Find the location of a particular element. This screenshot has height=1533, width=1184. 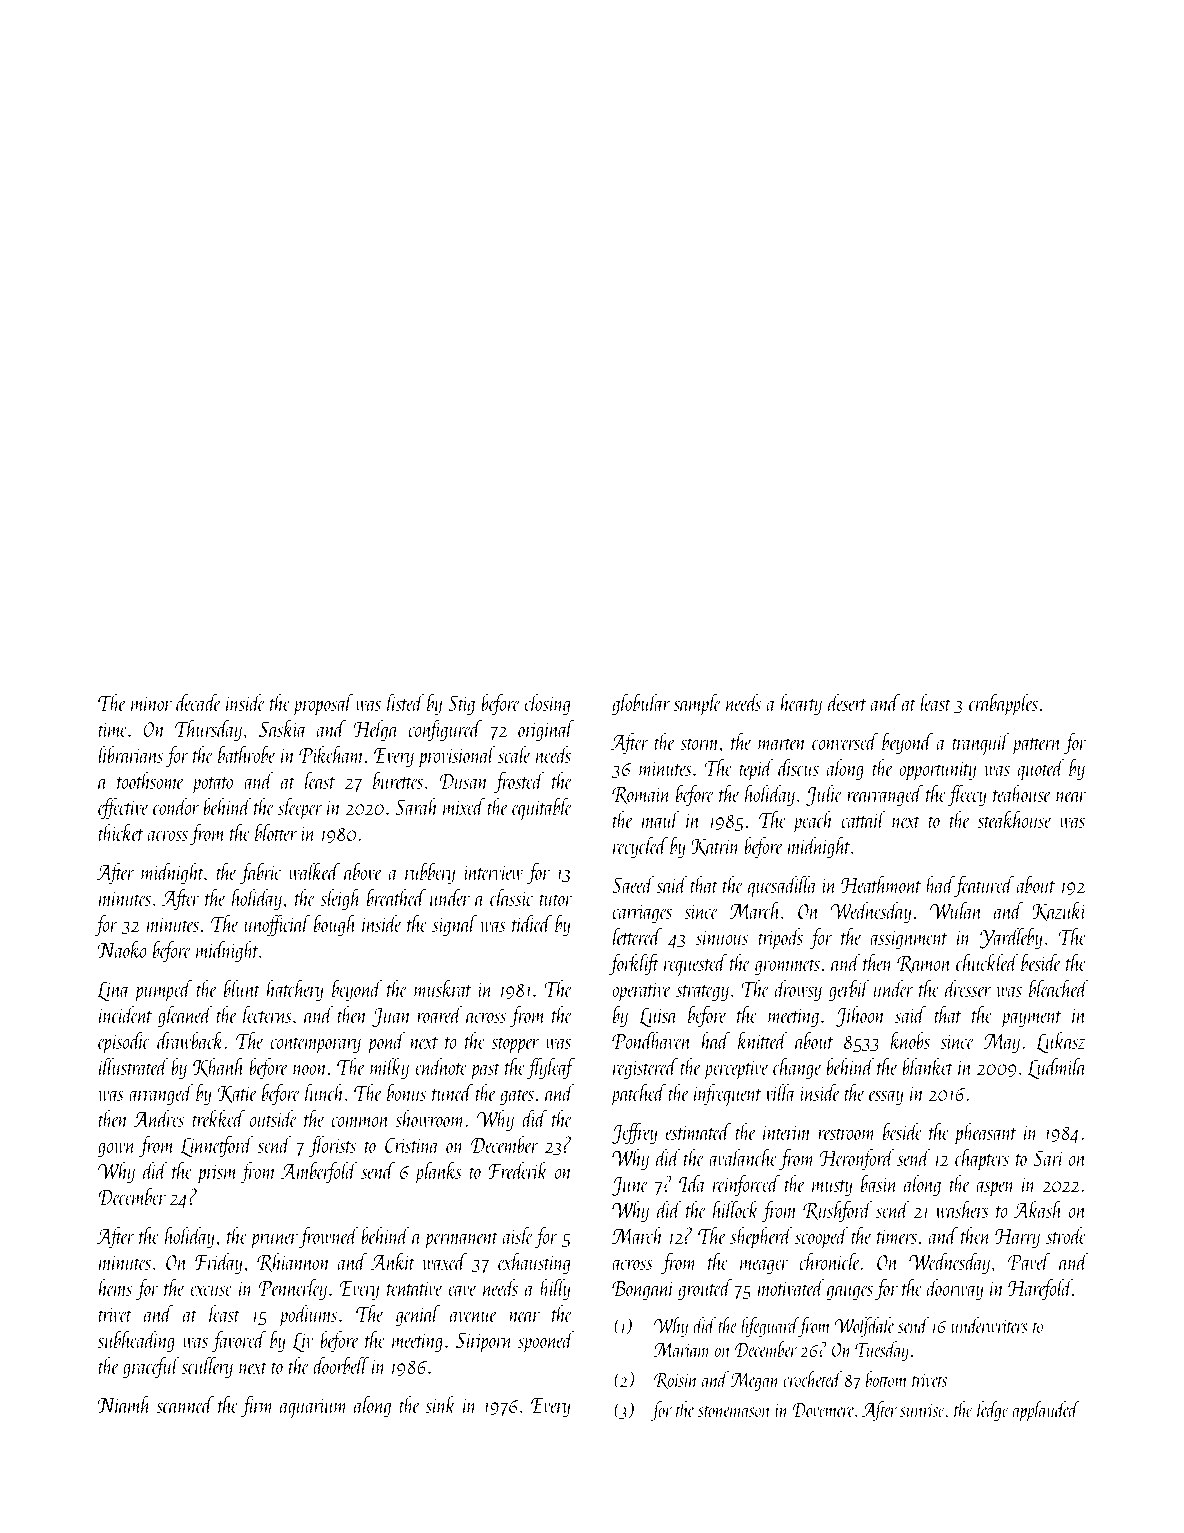

June is located at coordinates (629, 1186).
